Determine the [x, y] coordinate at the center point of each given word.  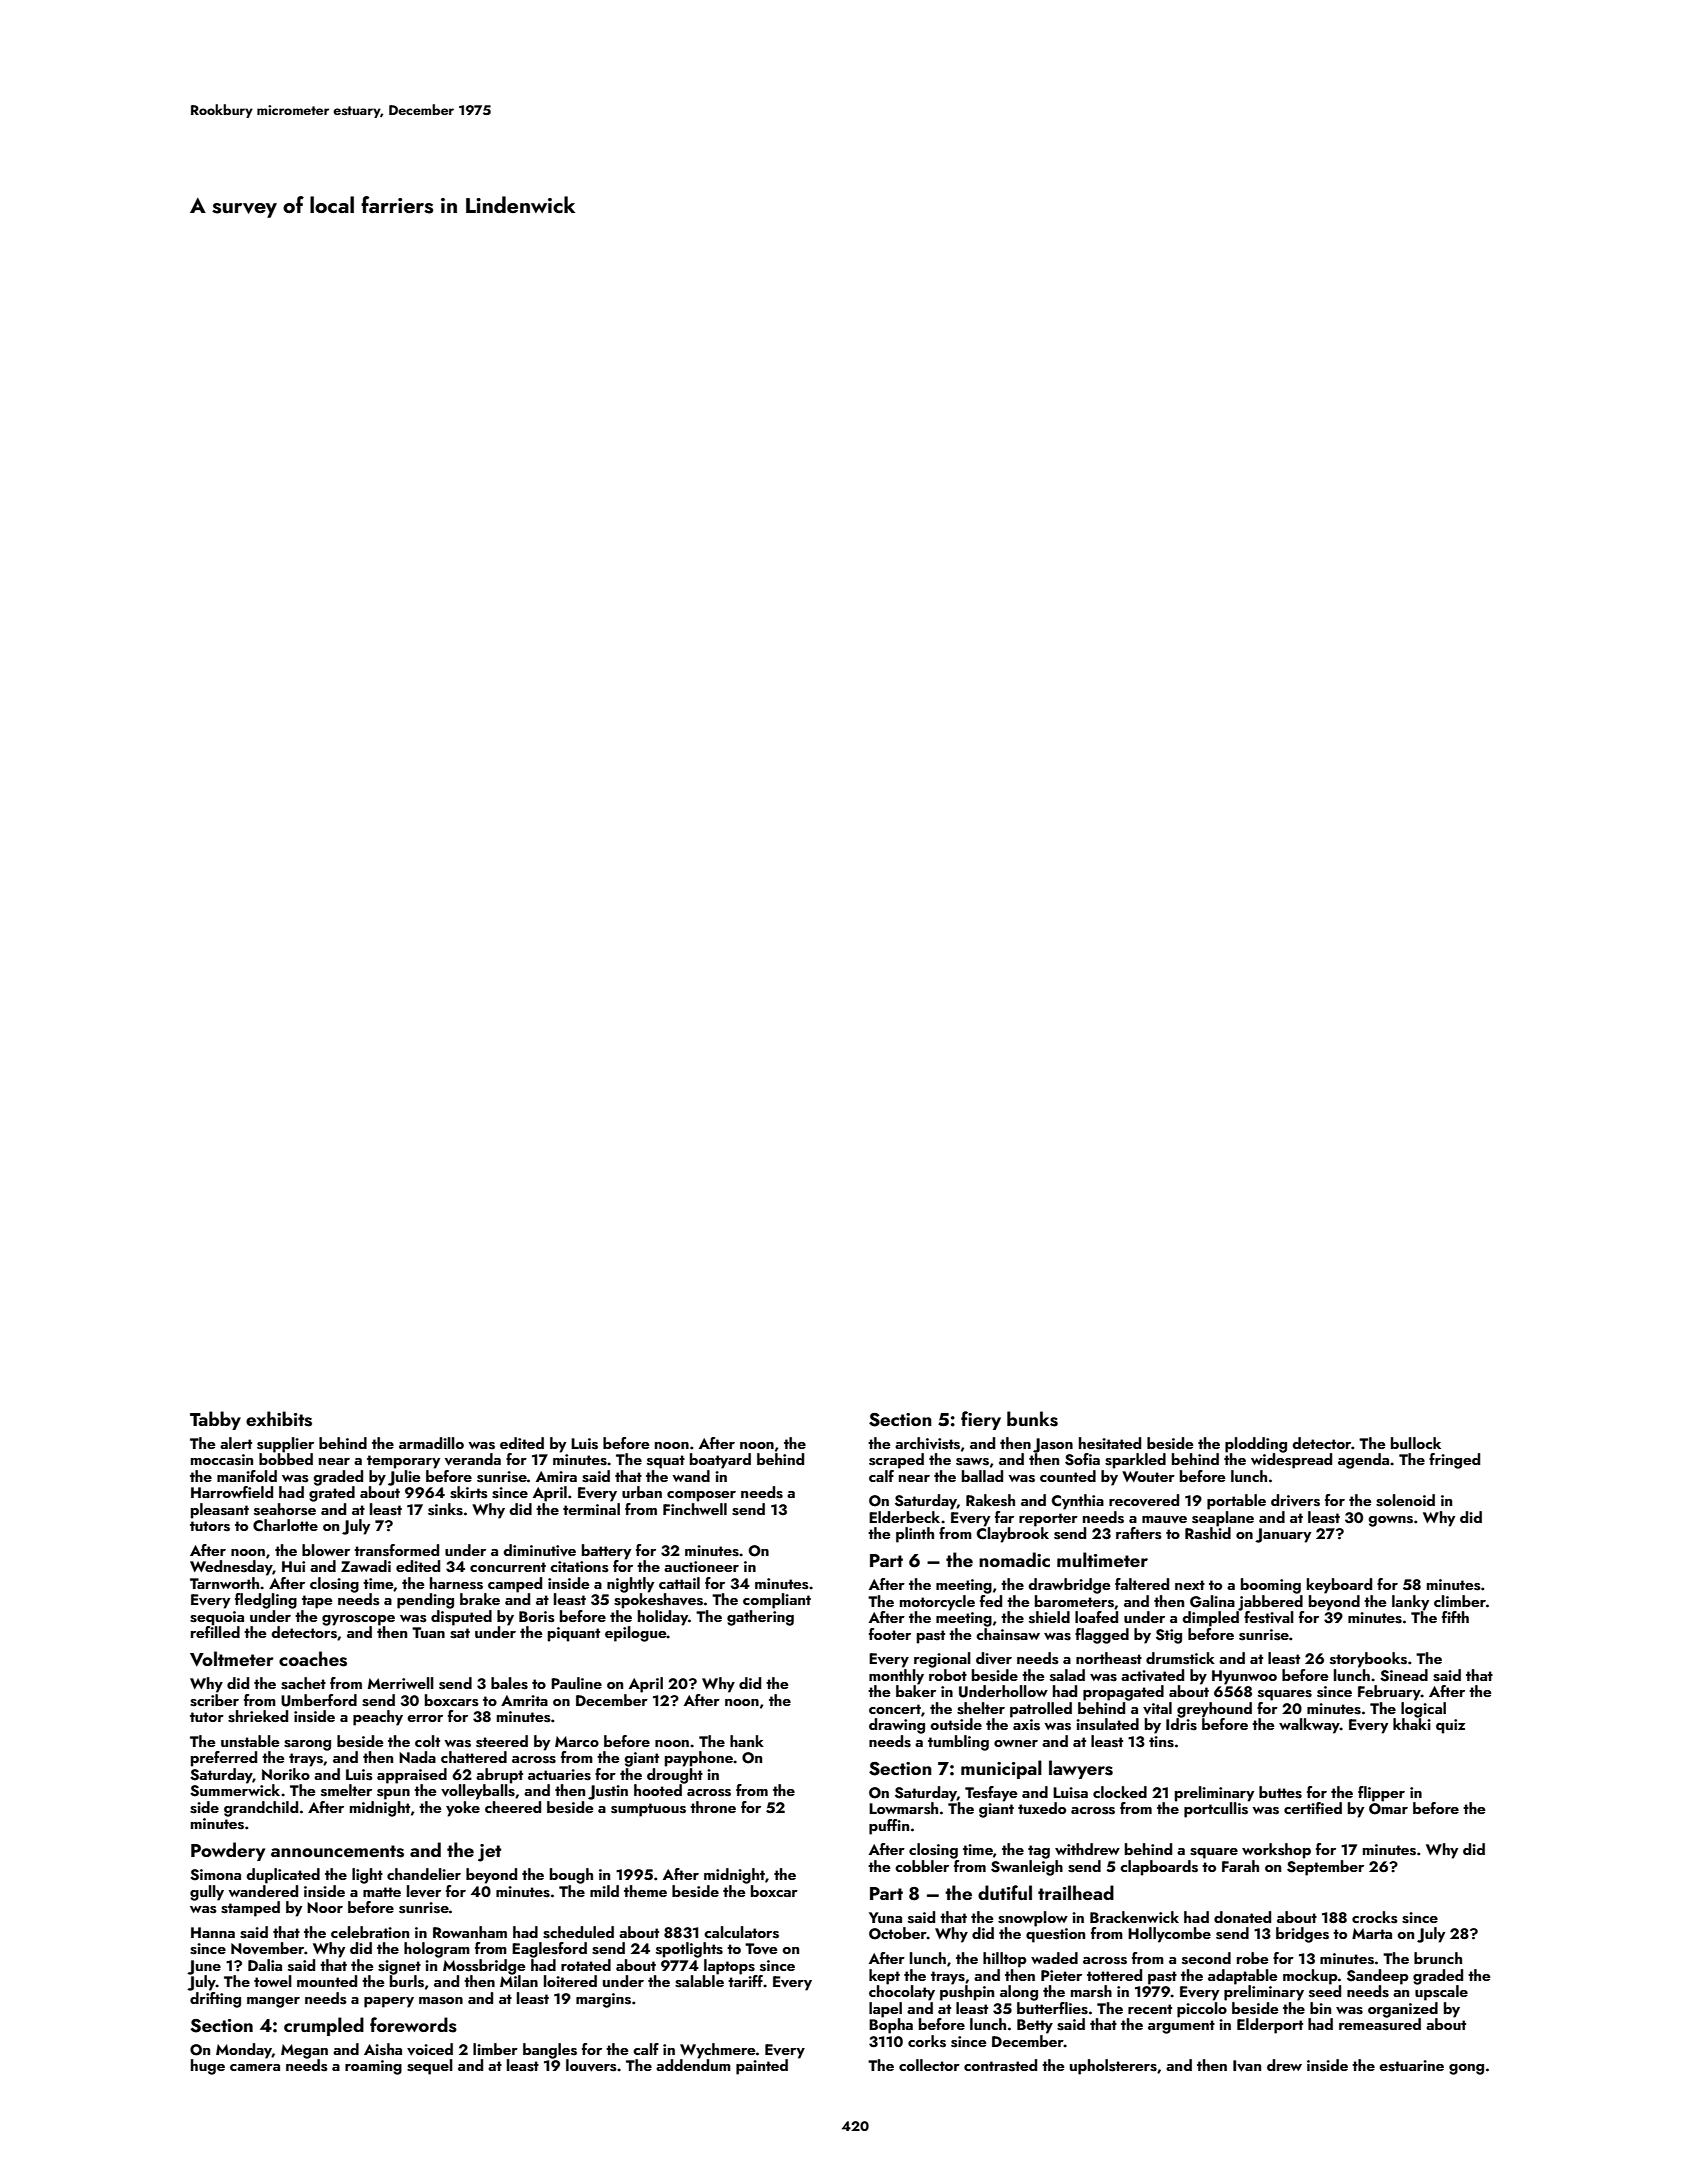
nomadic [1014, 1559]
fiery [981, 1420]
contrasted [1000, 2065]
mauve [1164, 1519]
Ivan [1247, 2066]
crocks [1374, 1917]
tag [1039, 1852]
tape [317, 1602]
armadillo [431, 1443]
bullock [1416, 1443]
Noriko [286, 1774]
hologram [437, 1950]
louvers [591, 2065]
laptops [729, 1967]
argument [1181, 2027]
